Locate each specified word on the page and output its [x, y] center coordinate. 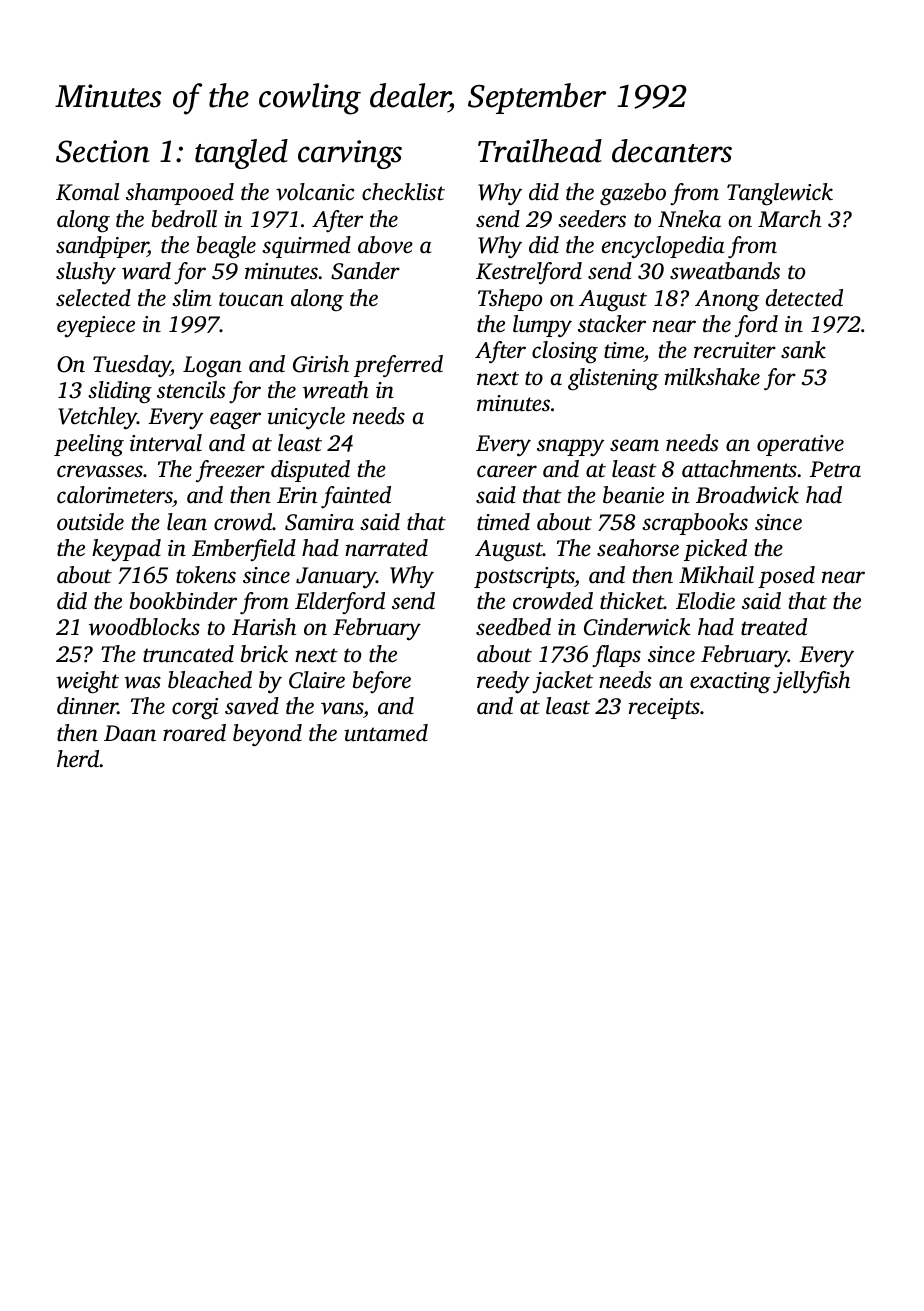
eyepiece [96, 327]
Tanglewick [780, 194]
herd [78, 758]
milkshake [712, 377]
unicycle [306, 418]
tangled [241, 154]
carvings [350, 154]
